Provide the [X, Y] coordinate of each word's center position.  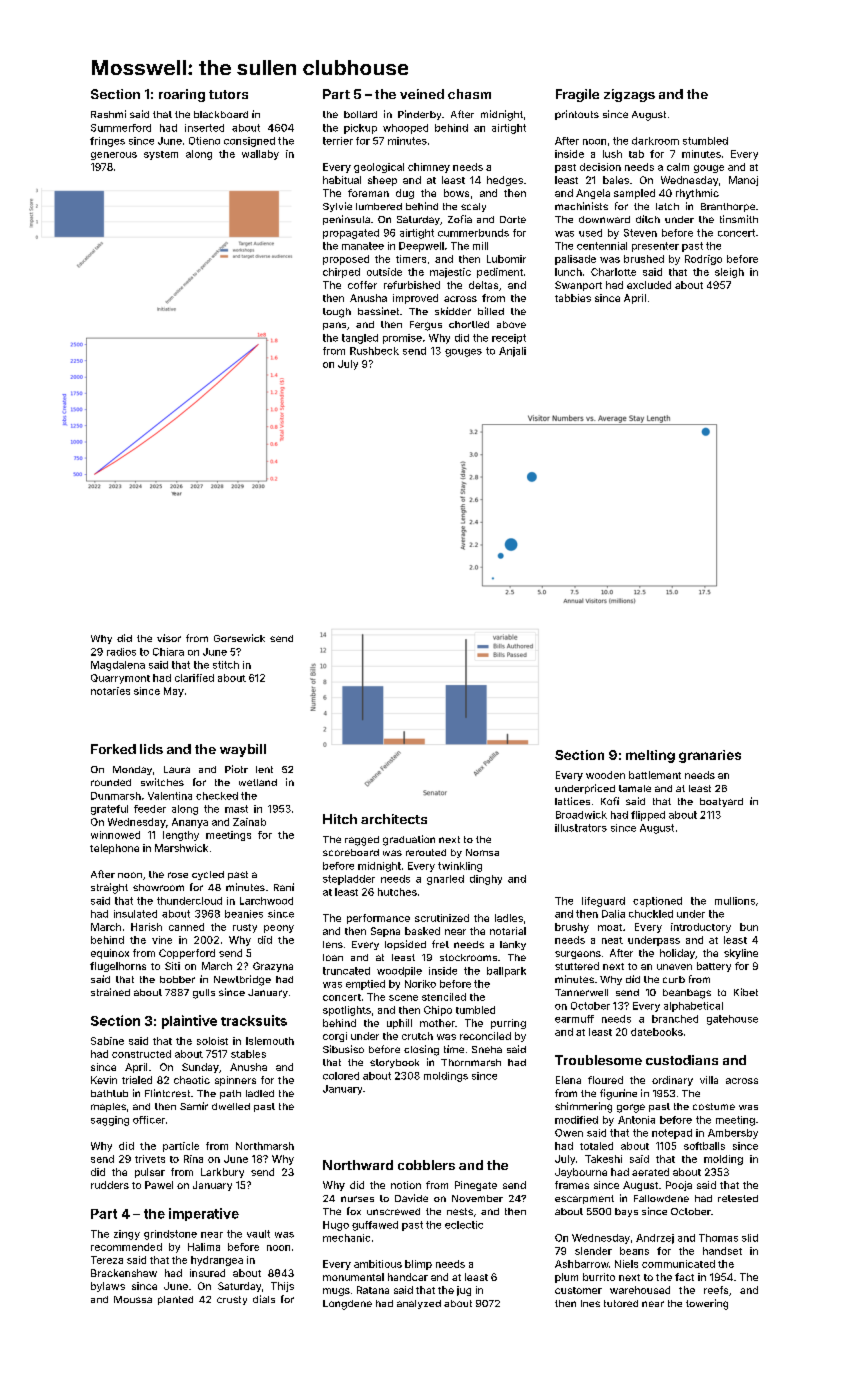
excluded [649, 285]
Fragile [577, 95]
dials [264, 1299]
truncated [346, 971]
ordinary [672, 1081]
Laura [177, 769]
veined [422, 94]
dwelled [231, 1106]
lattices [572, 801]
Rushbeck [374, 351]
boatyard [721, 802]
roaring [182, 95]
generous [114, 156]
